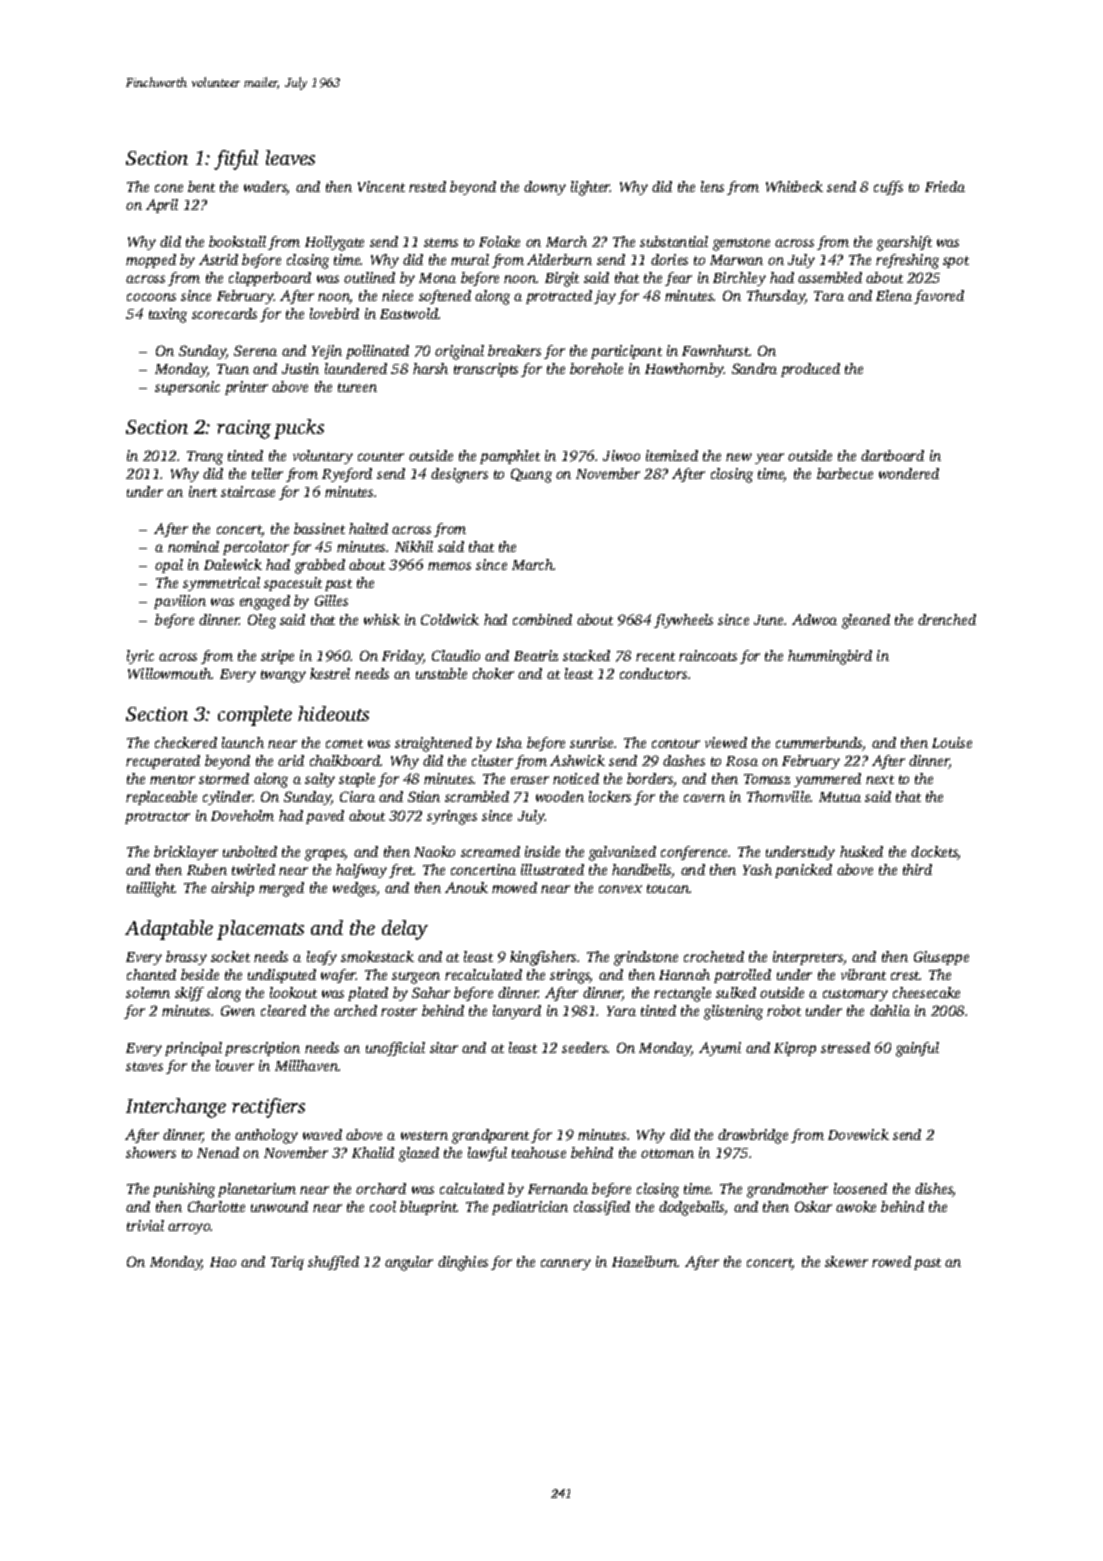 The image size is (1103, 1561). What do you see at coordinates (427, 186) in the page?
I see `rested` at bounding box center [427, 186].
